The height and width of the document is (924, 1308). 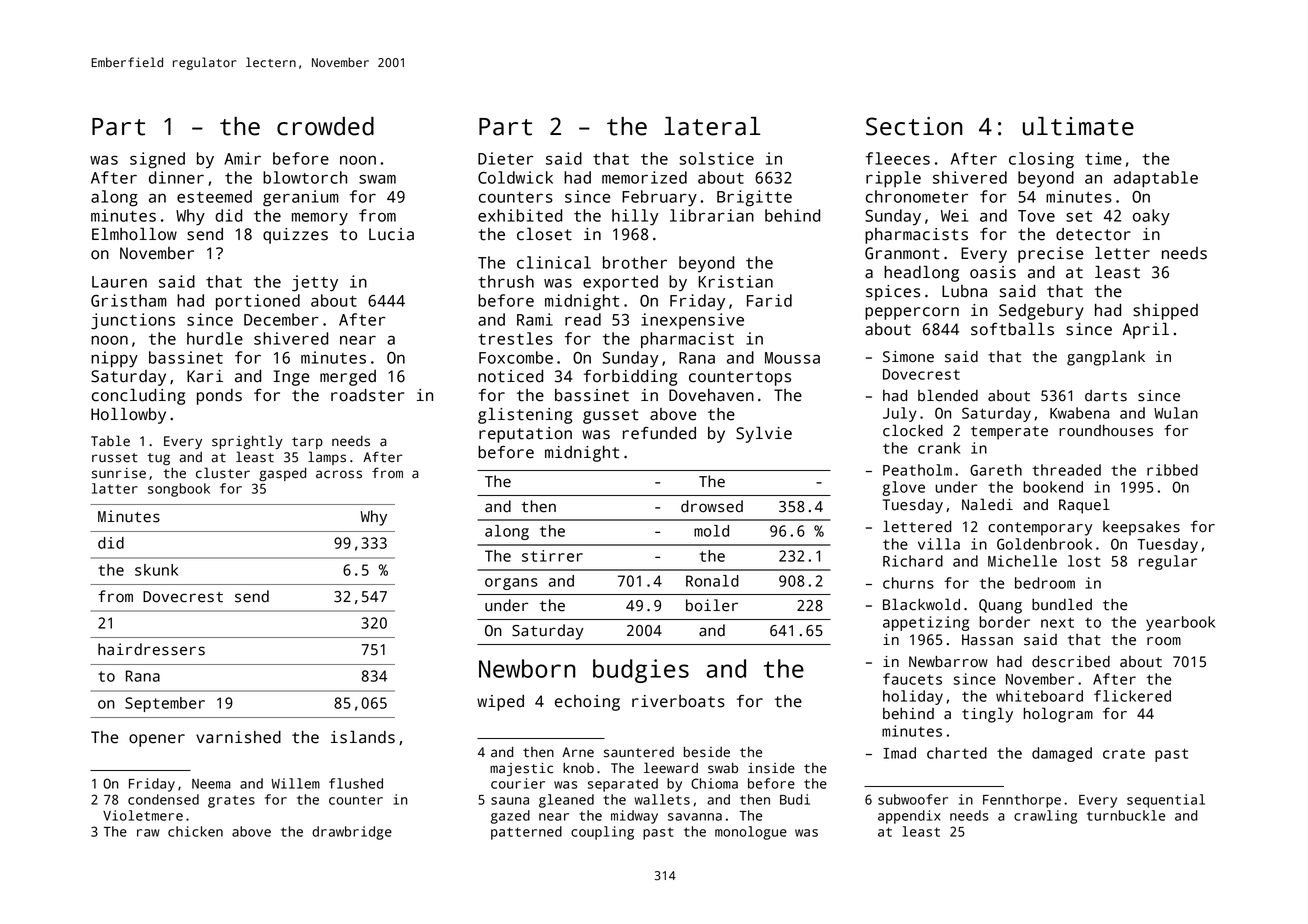 What do you see at coordinates (1172, 470) in the document?
I see `ribbed` at bounding box center [1172, 470].
